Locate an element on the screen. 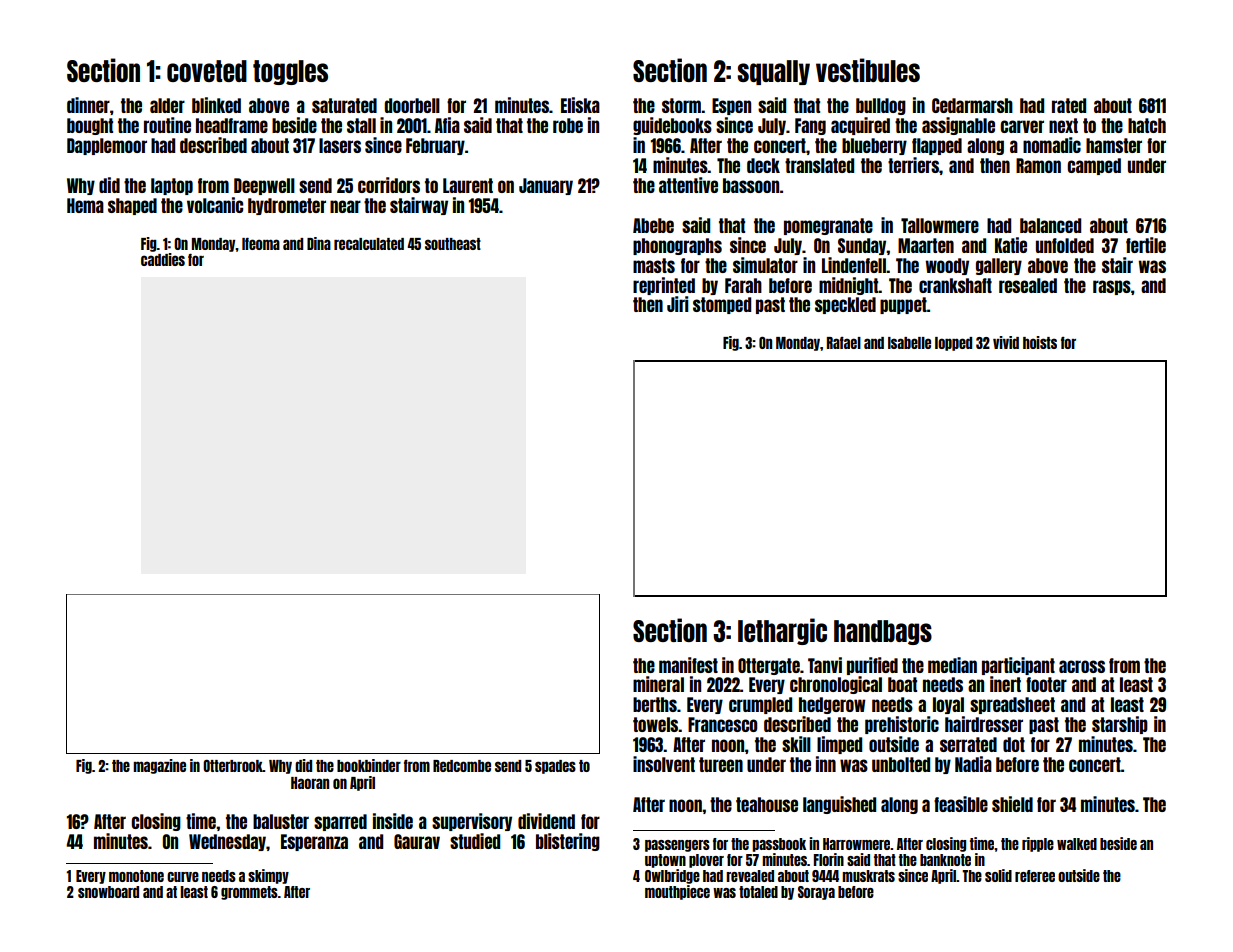 The height and width of the screenshot is (952, 1233). coveted is located at coordinates (207, 71).
